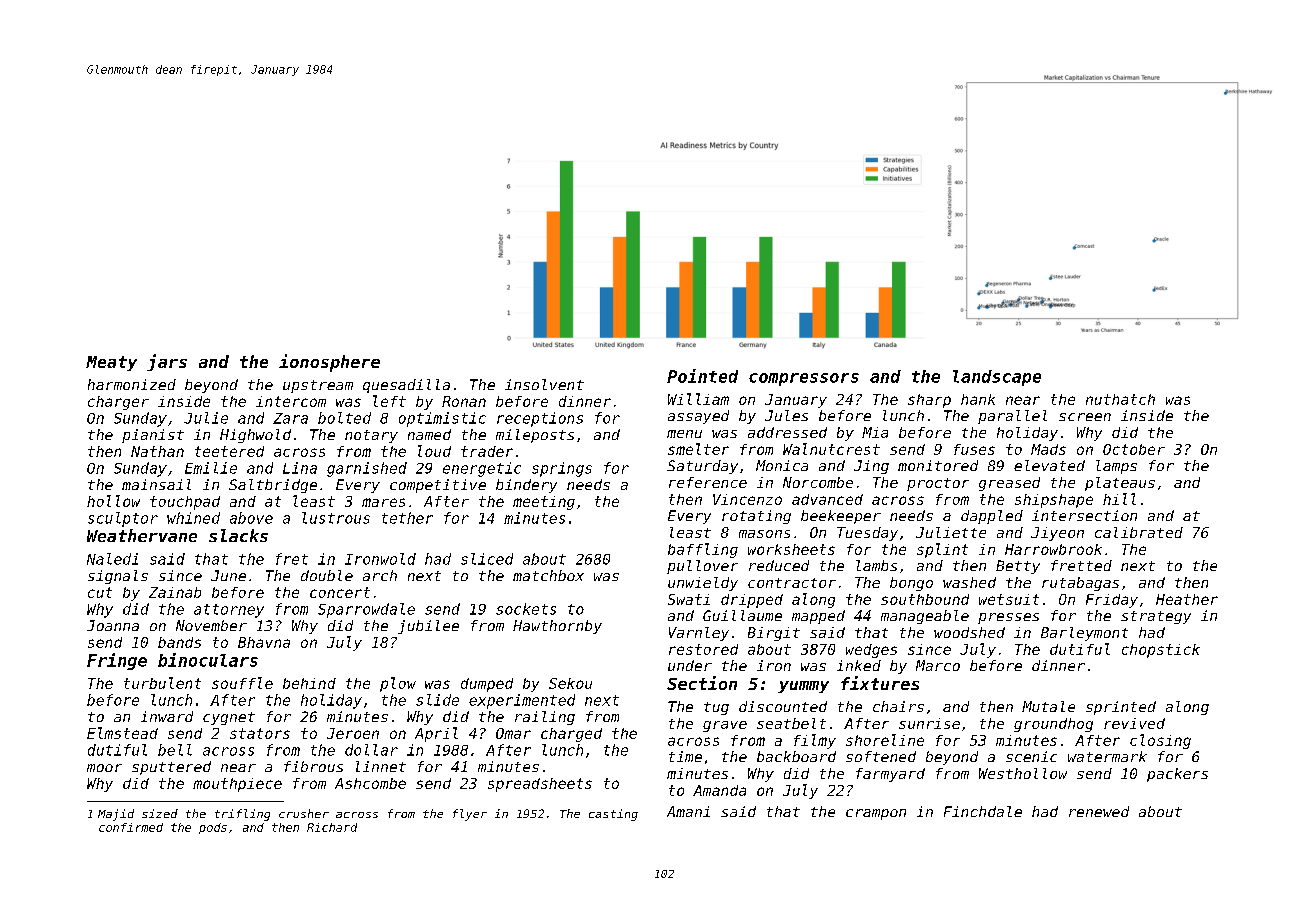 The width and height of the screenshot is (1308, 924). What do you see at coordinates (131, 827) in the screenshot?
I see `confirmed` at bounding box center [131, 827].
